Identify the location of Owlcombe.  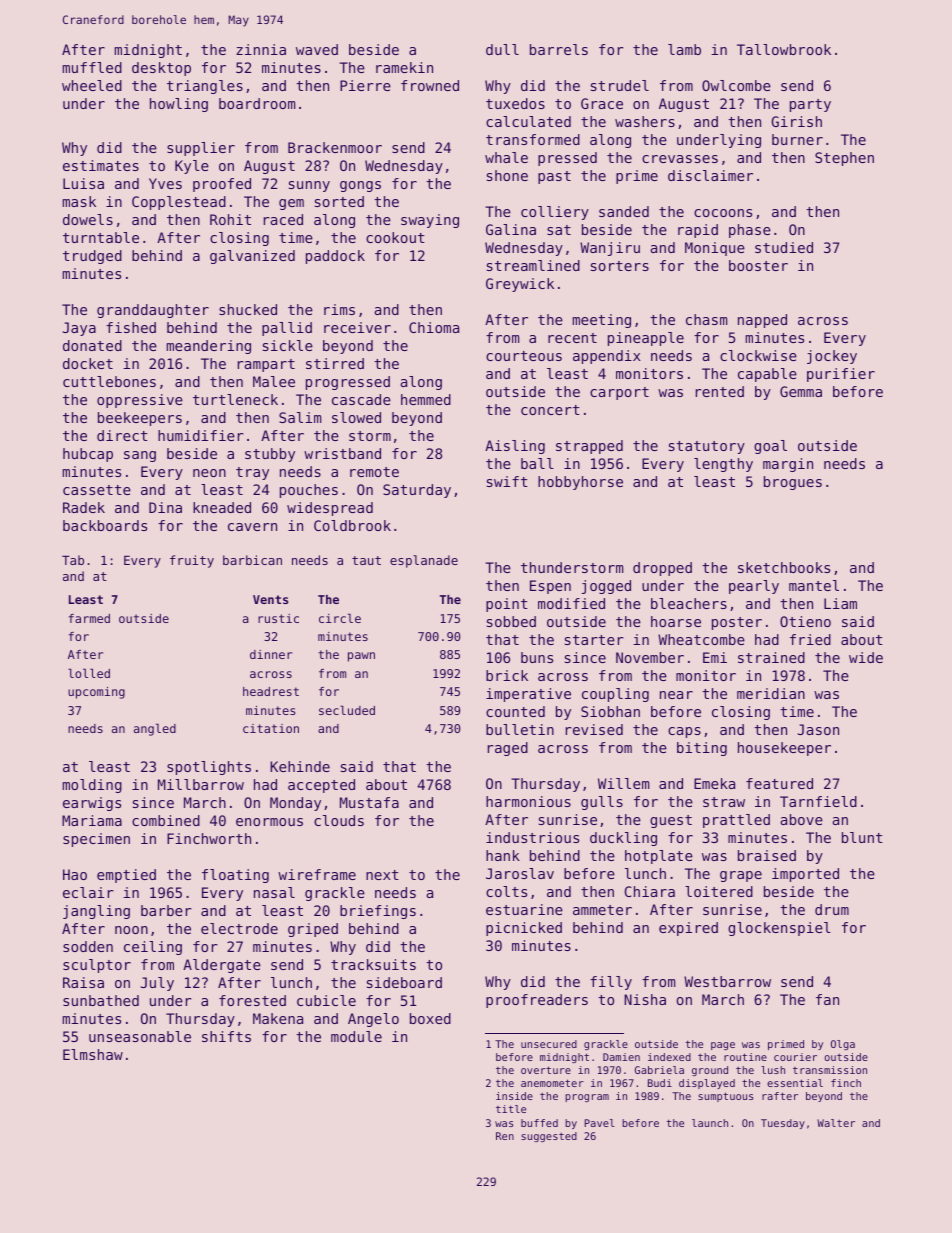
(736, 85).
